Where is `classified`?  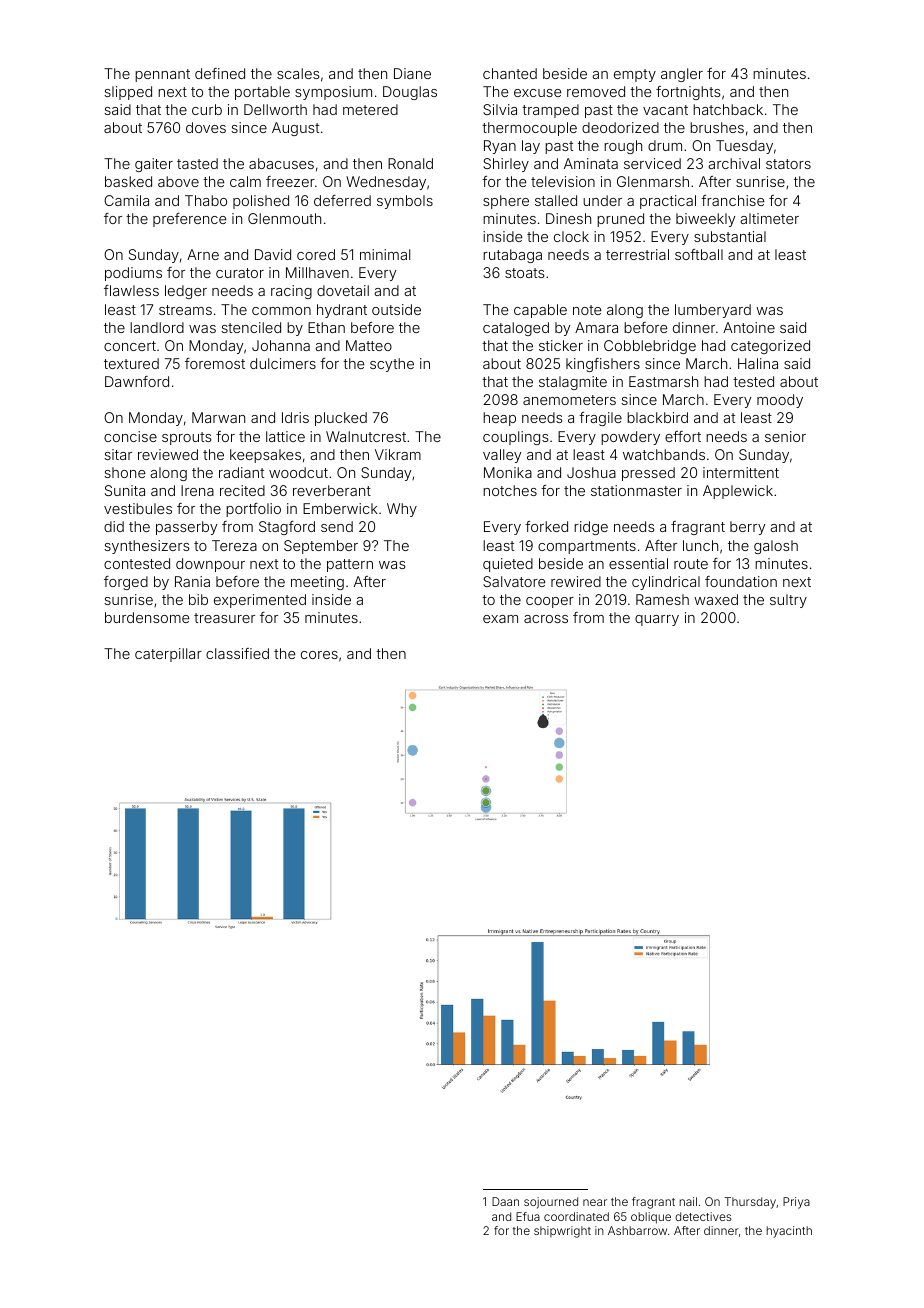 classified is located at coordinates (237, 653).
